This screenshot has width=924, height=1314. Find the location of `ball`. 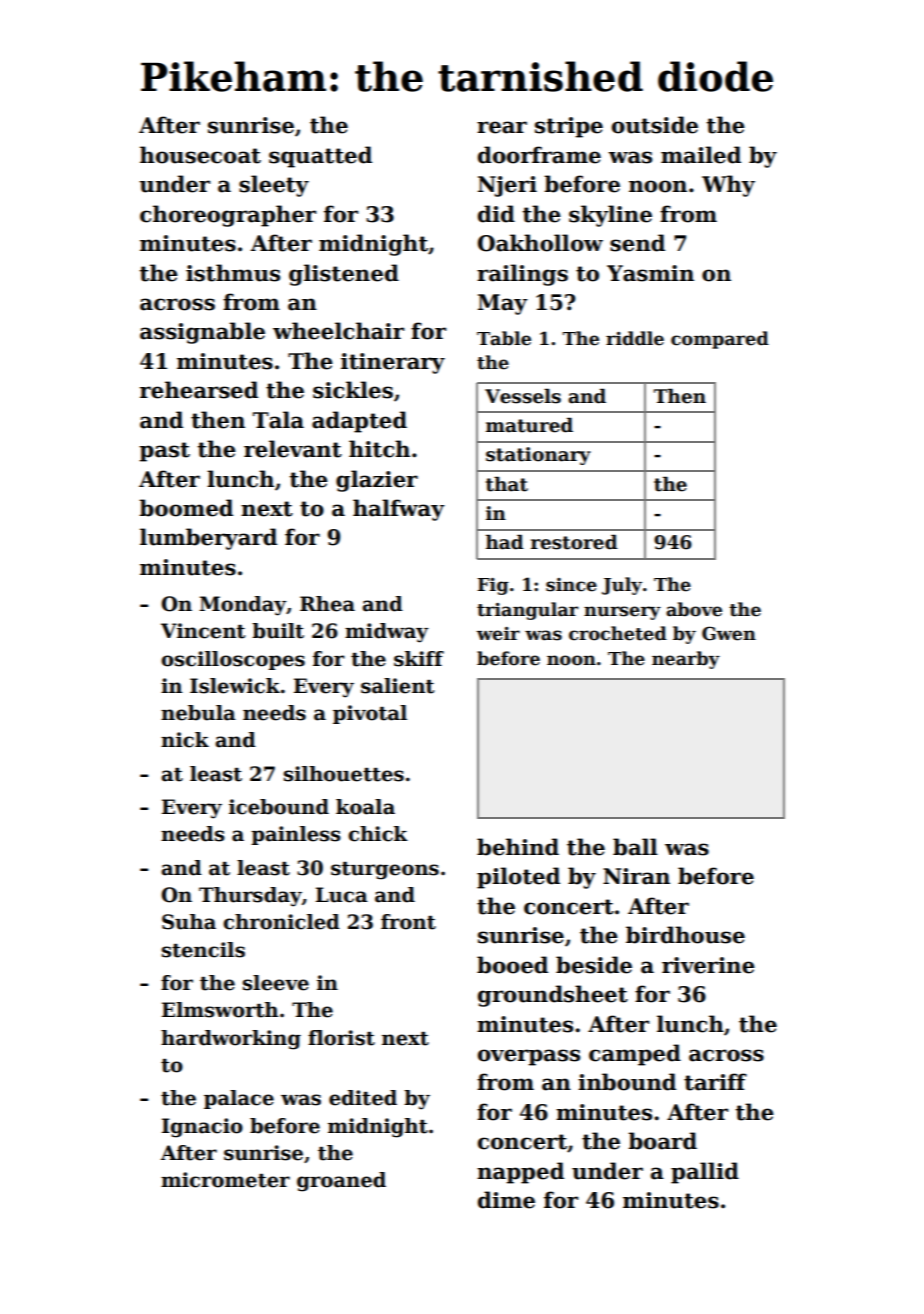

ball is located at coordinates (635, 847).
